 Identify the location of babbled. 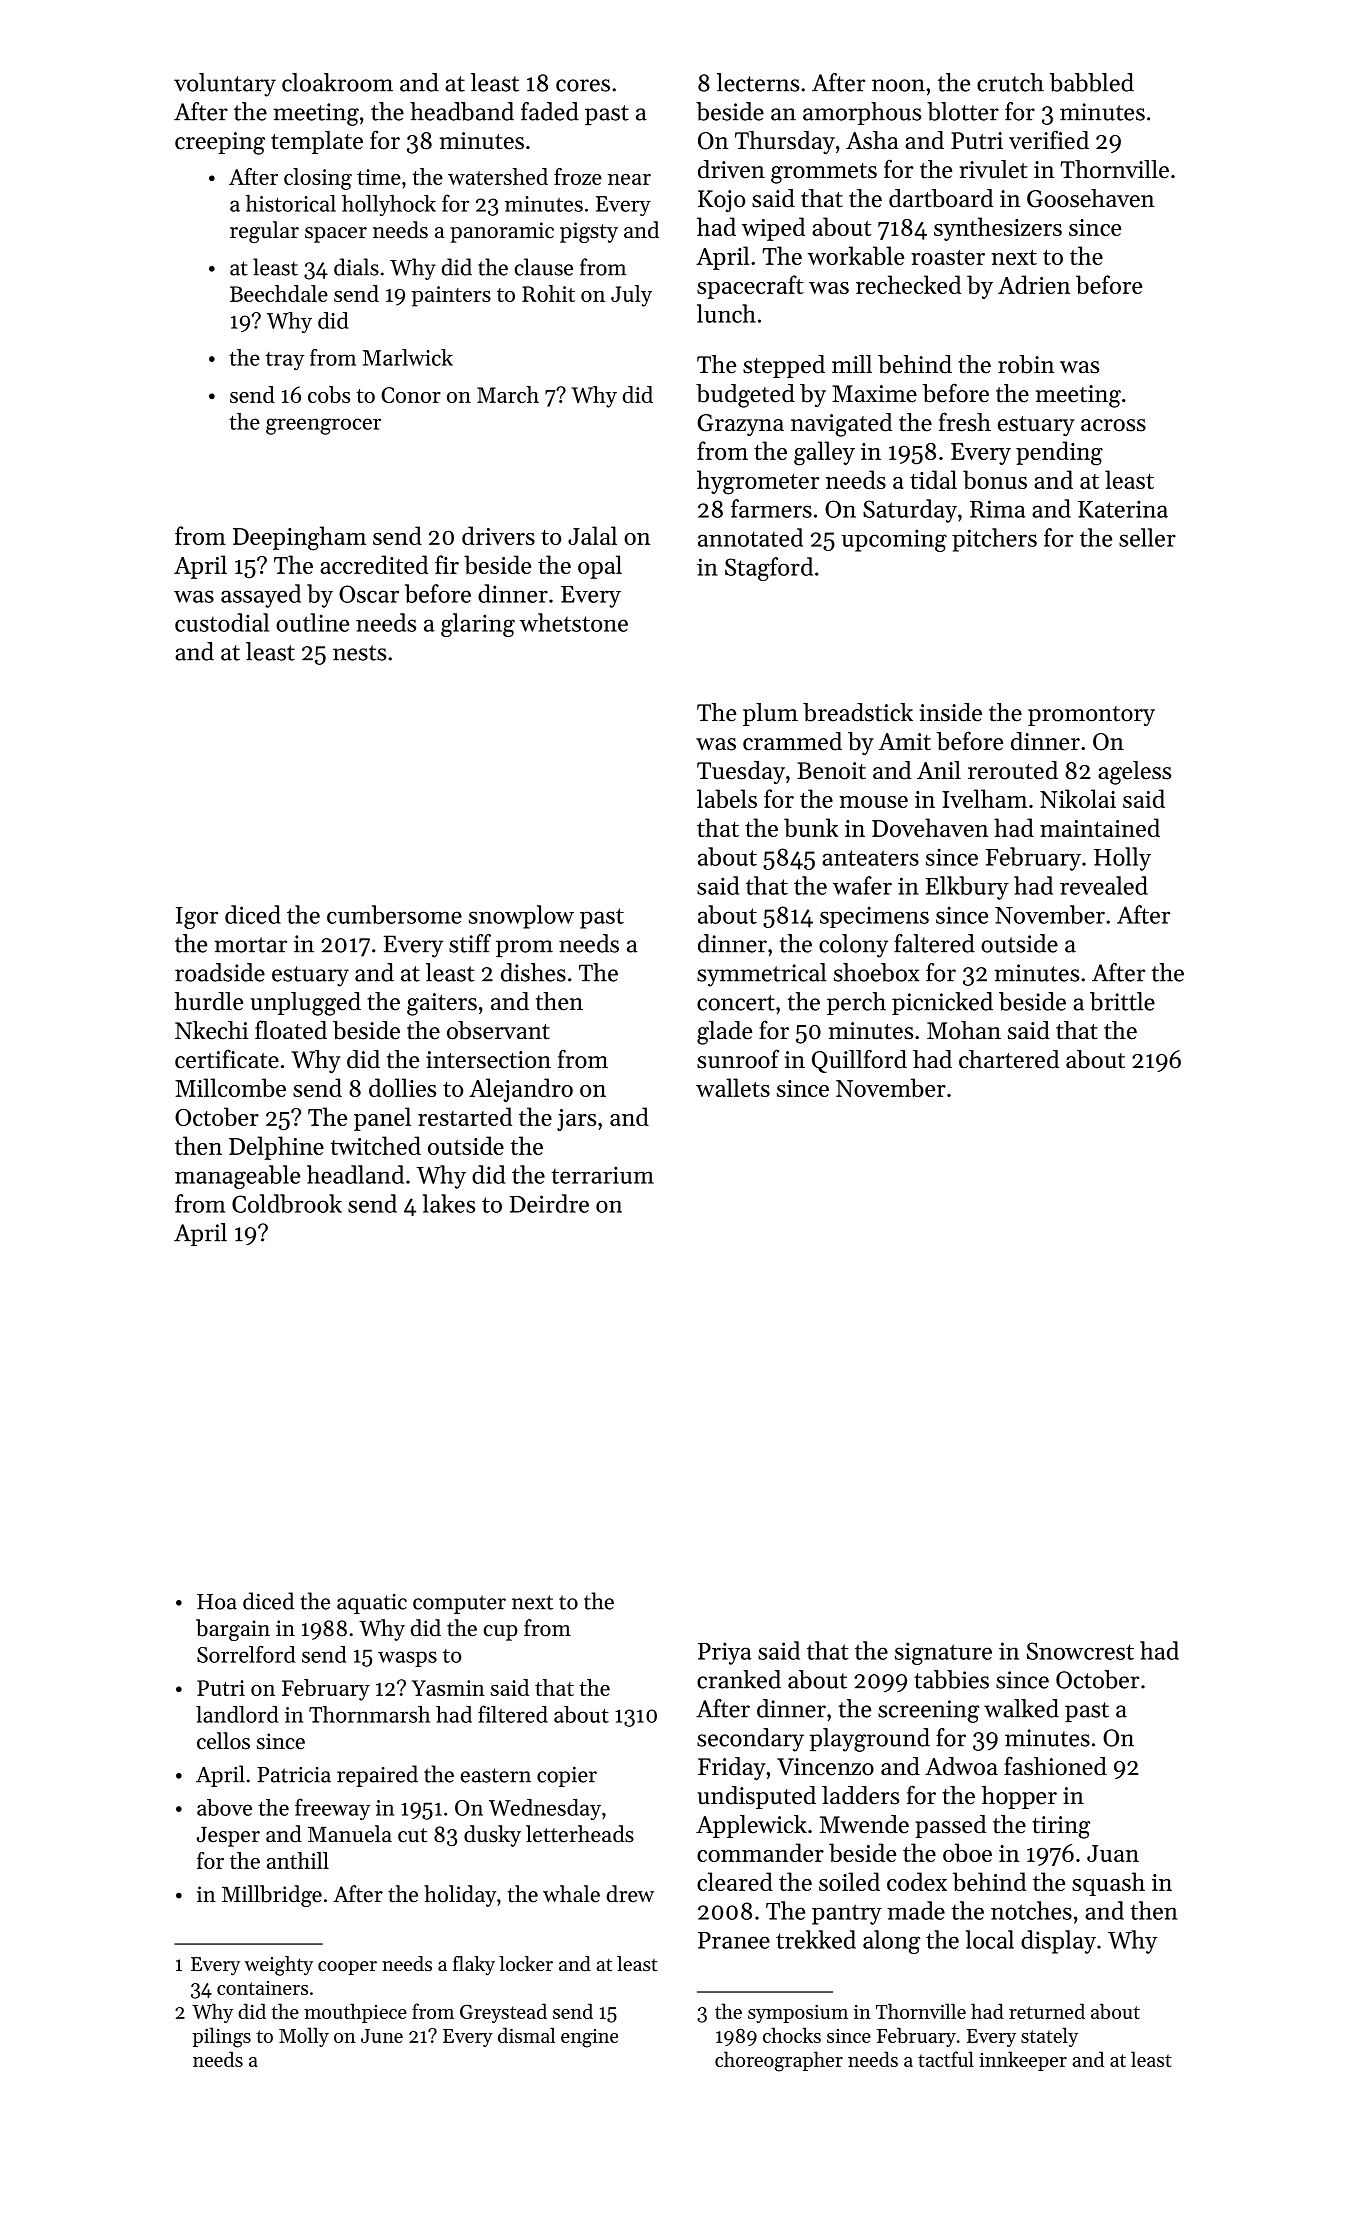
(1092, 82).
